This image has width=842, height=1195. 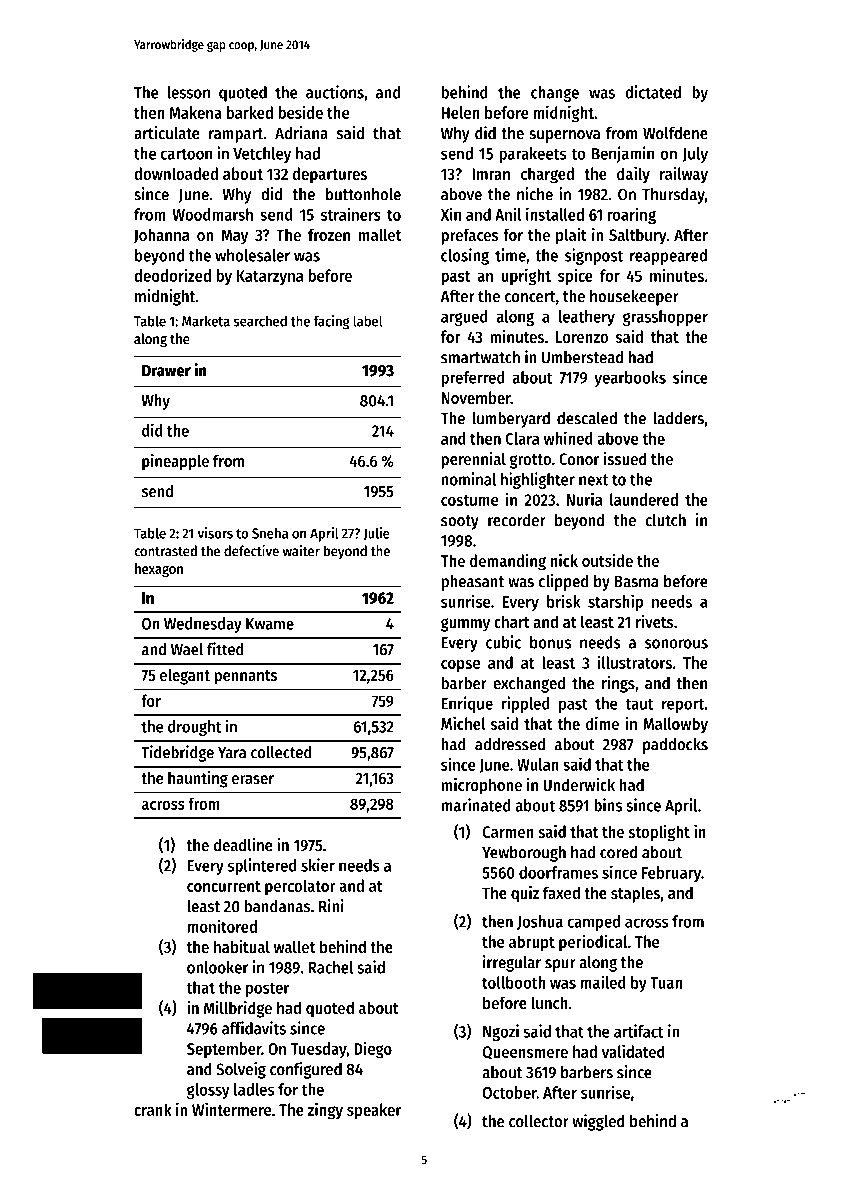 What do you see at coordinates (262, 866) in the image?
I see `splintered` at bounding box center [262, 866].
